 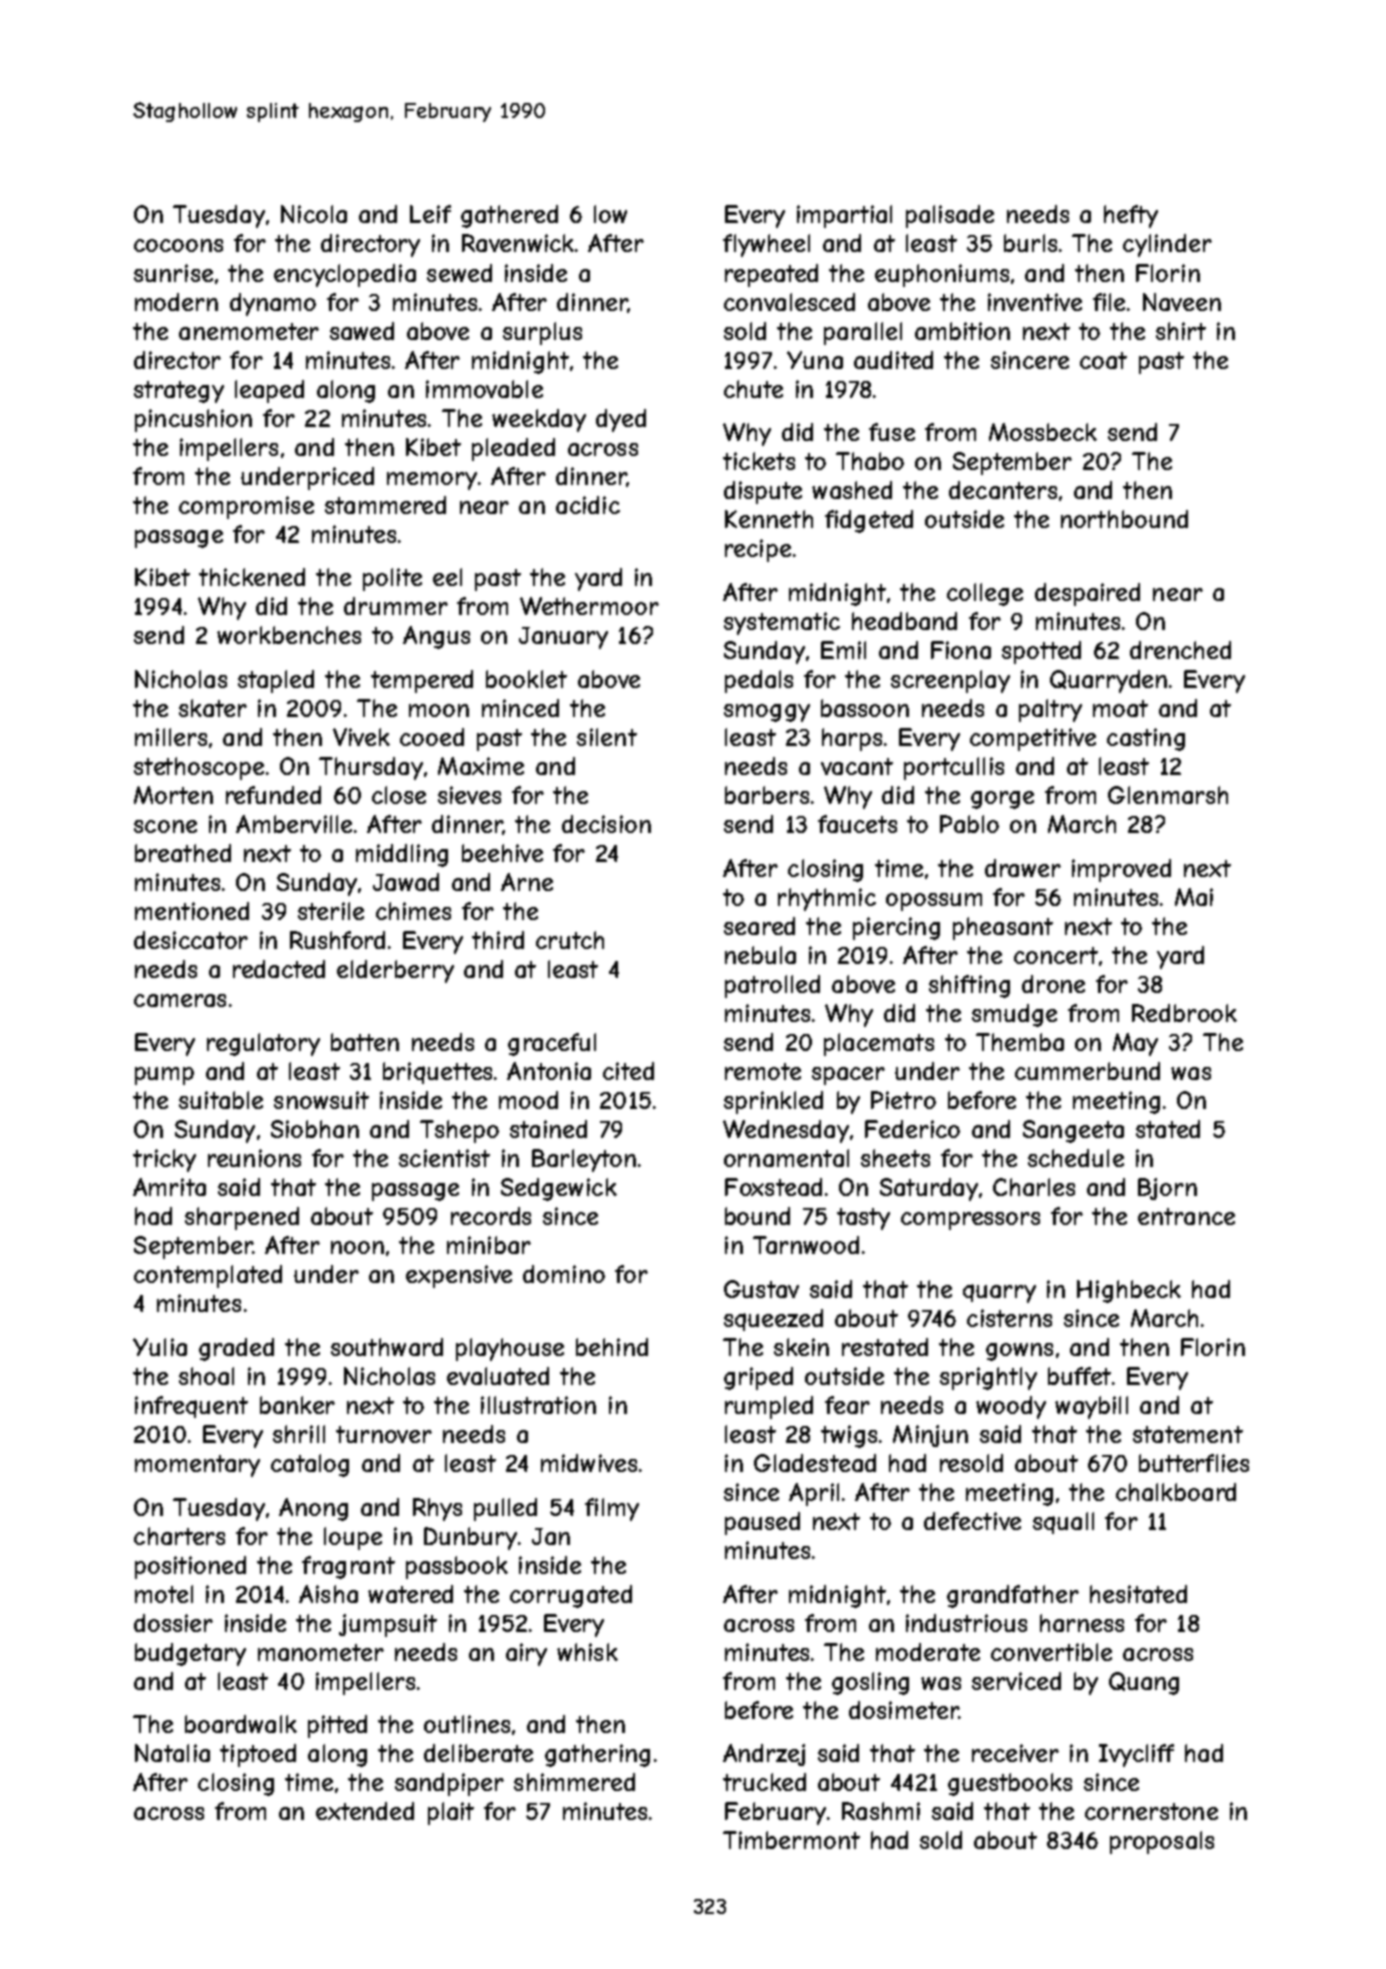 I want to click on dyed, so click(x=621, y=420).
